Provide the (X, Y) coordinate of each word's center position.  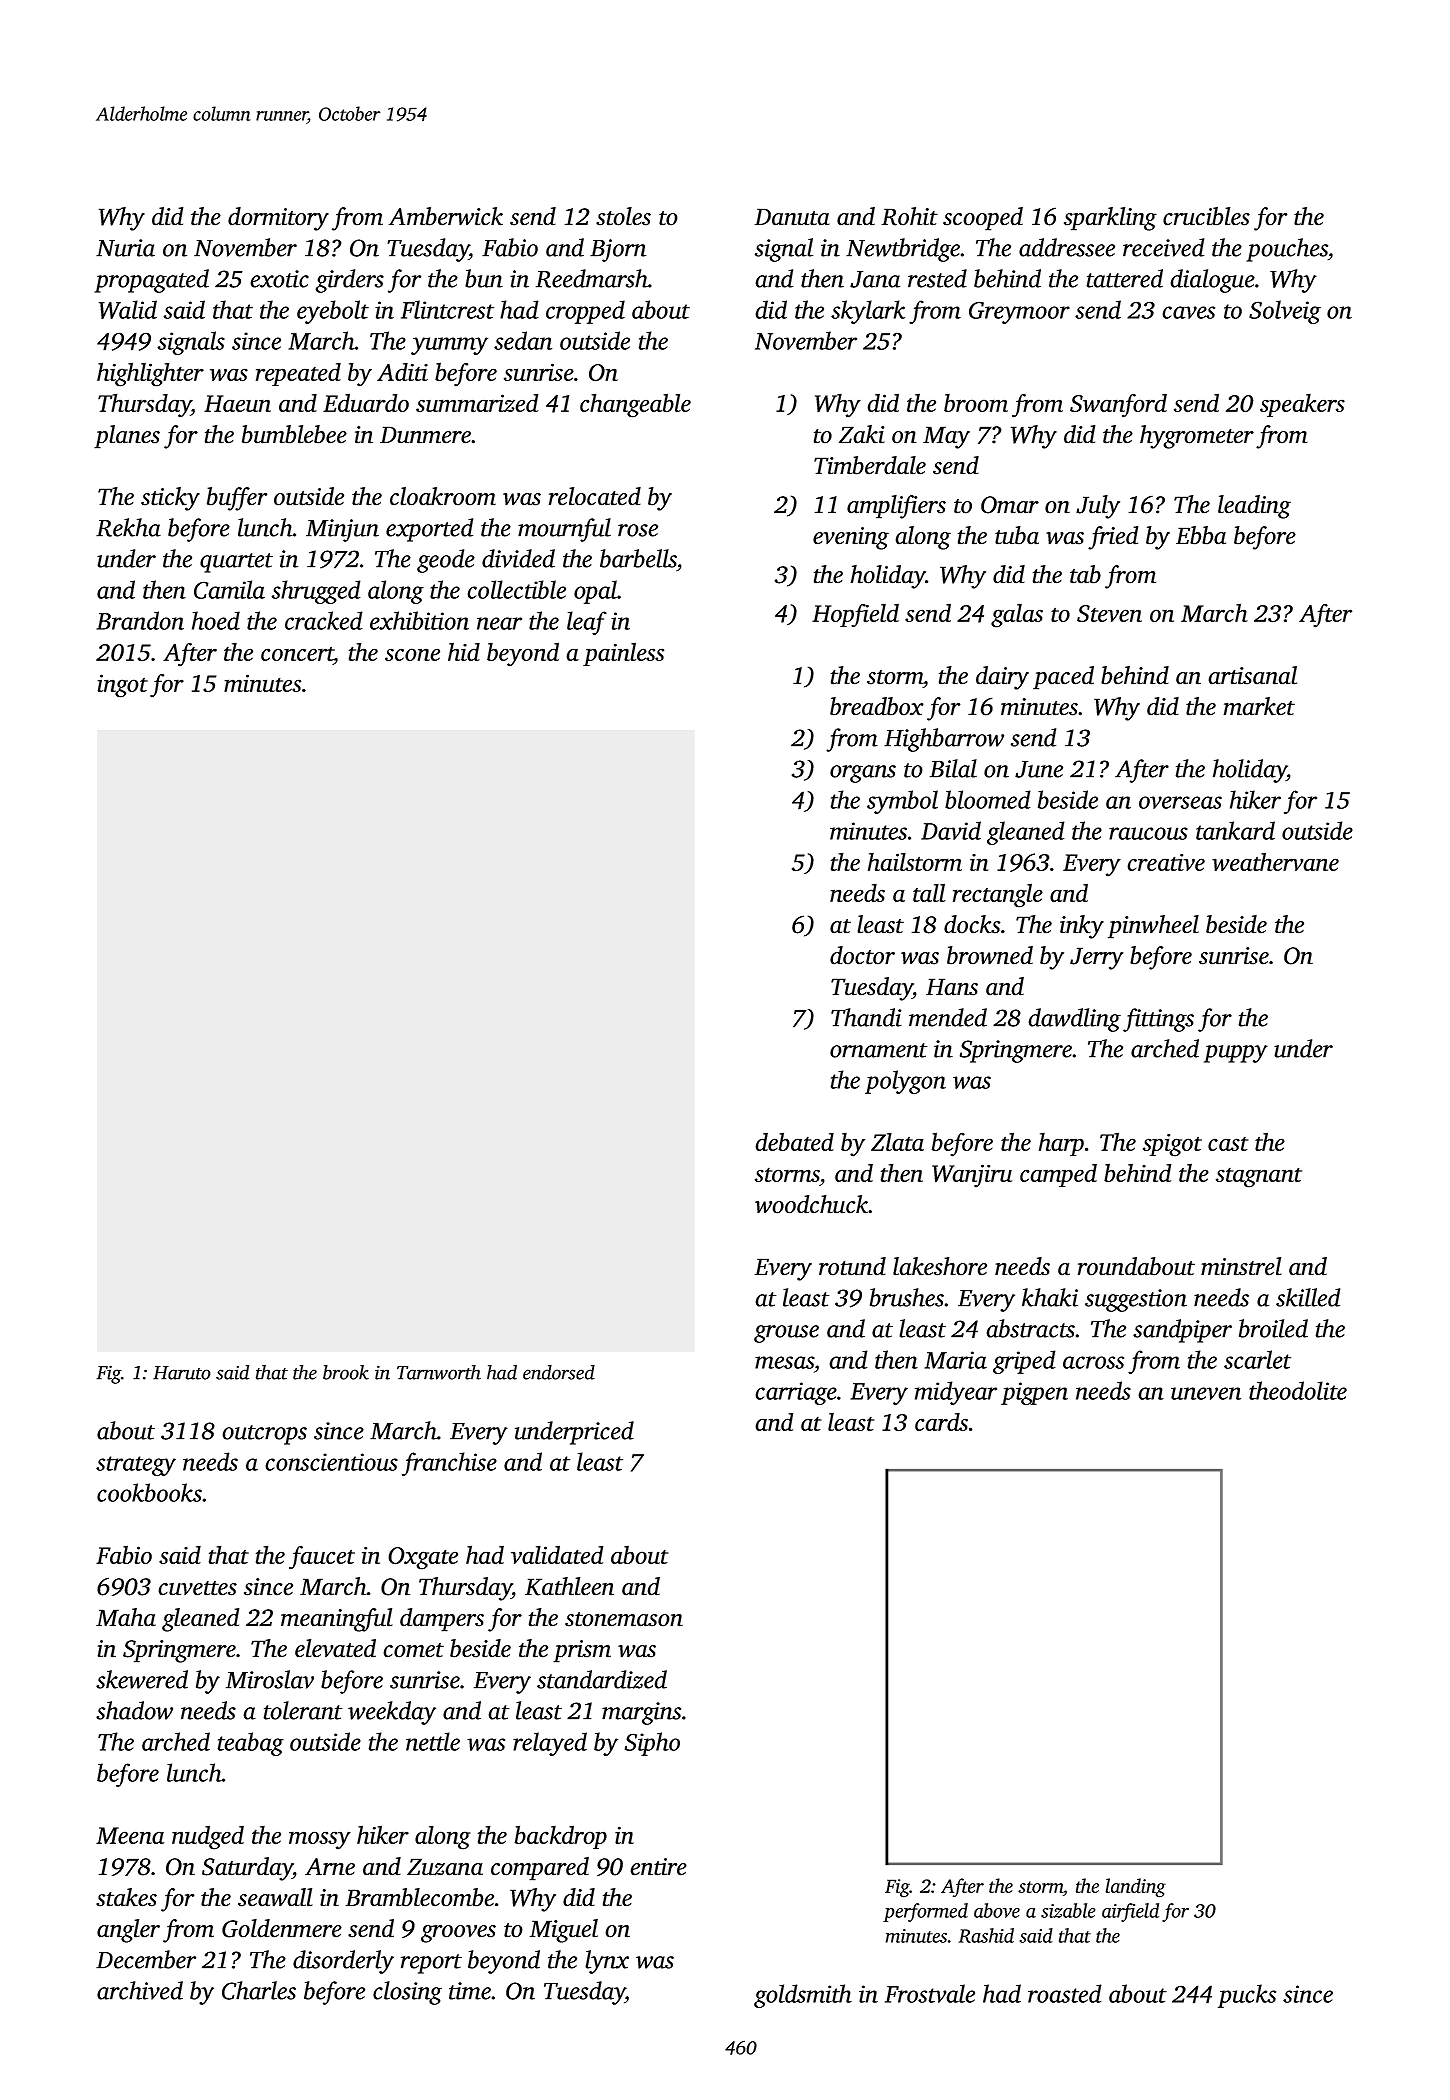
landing (1135, 1888)
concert (297, 655)
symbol (902, 802)
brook (346, 1372)
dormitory (278, 219)
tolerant (303, 1710)
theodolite (1298, 1390)
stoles (623, 216)
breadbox (877, 706)
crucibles (1206, 216)
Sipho (652, 1744)
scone (412, 654)
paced (1063, 678)
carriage (796, 1393)
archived (140, 1990)
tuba (1017, 535)
